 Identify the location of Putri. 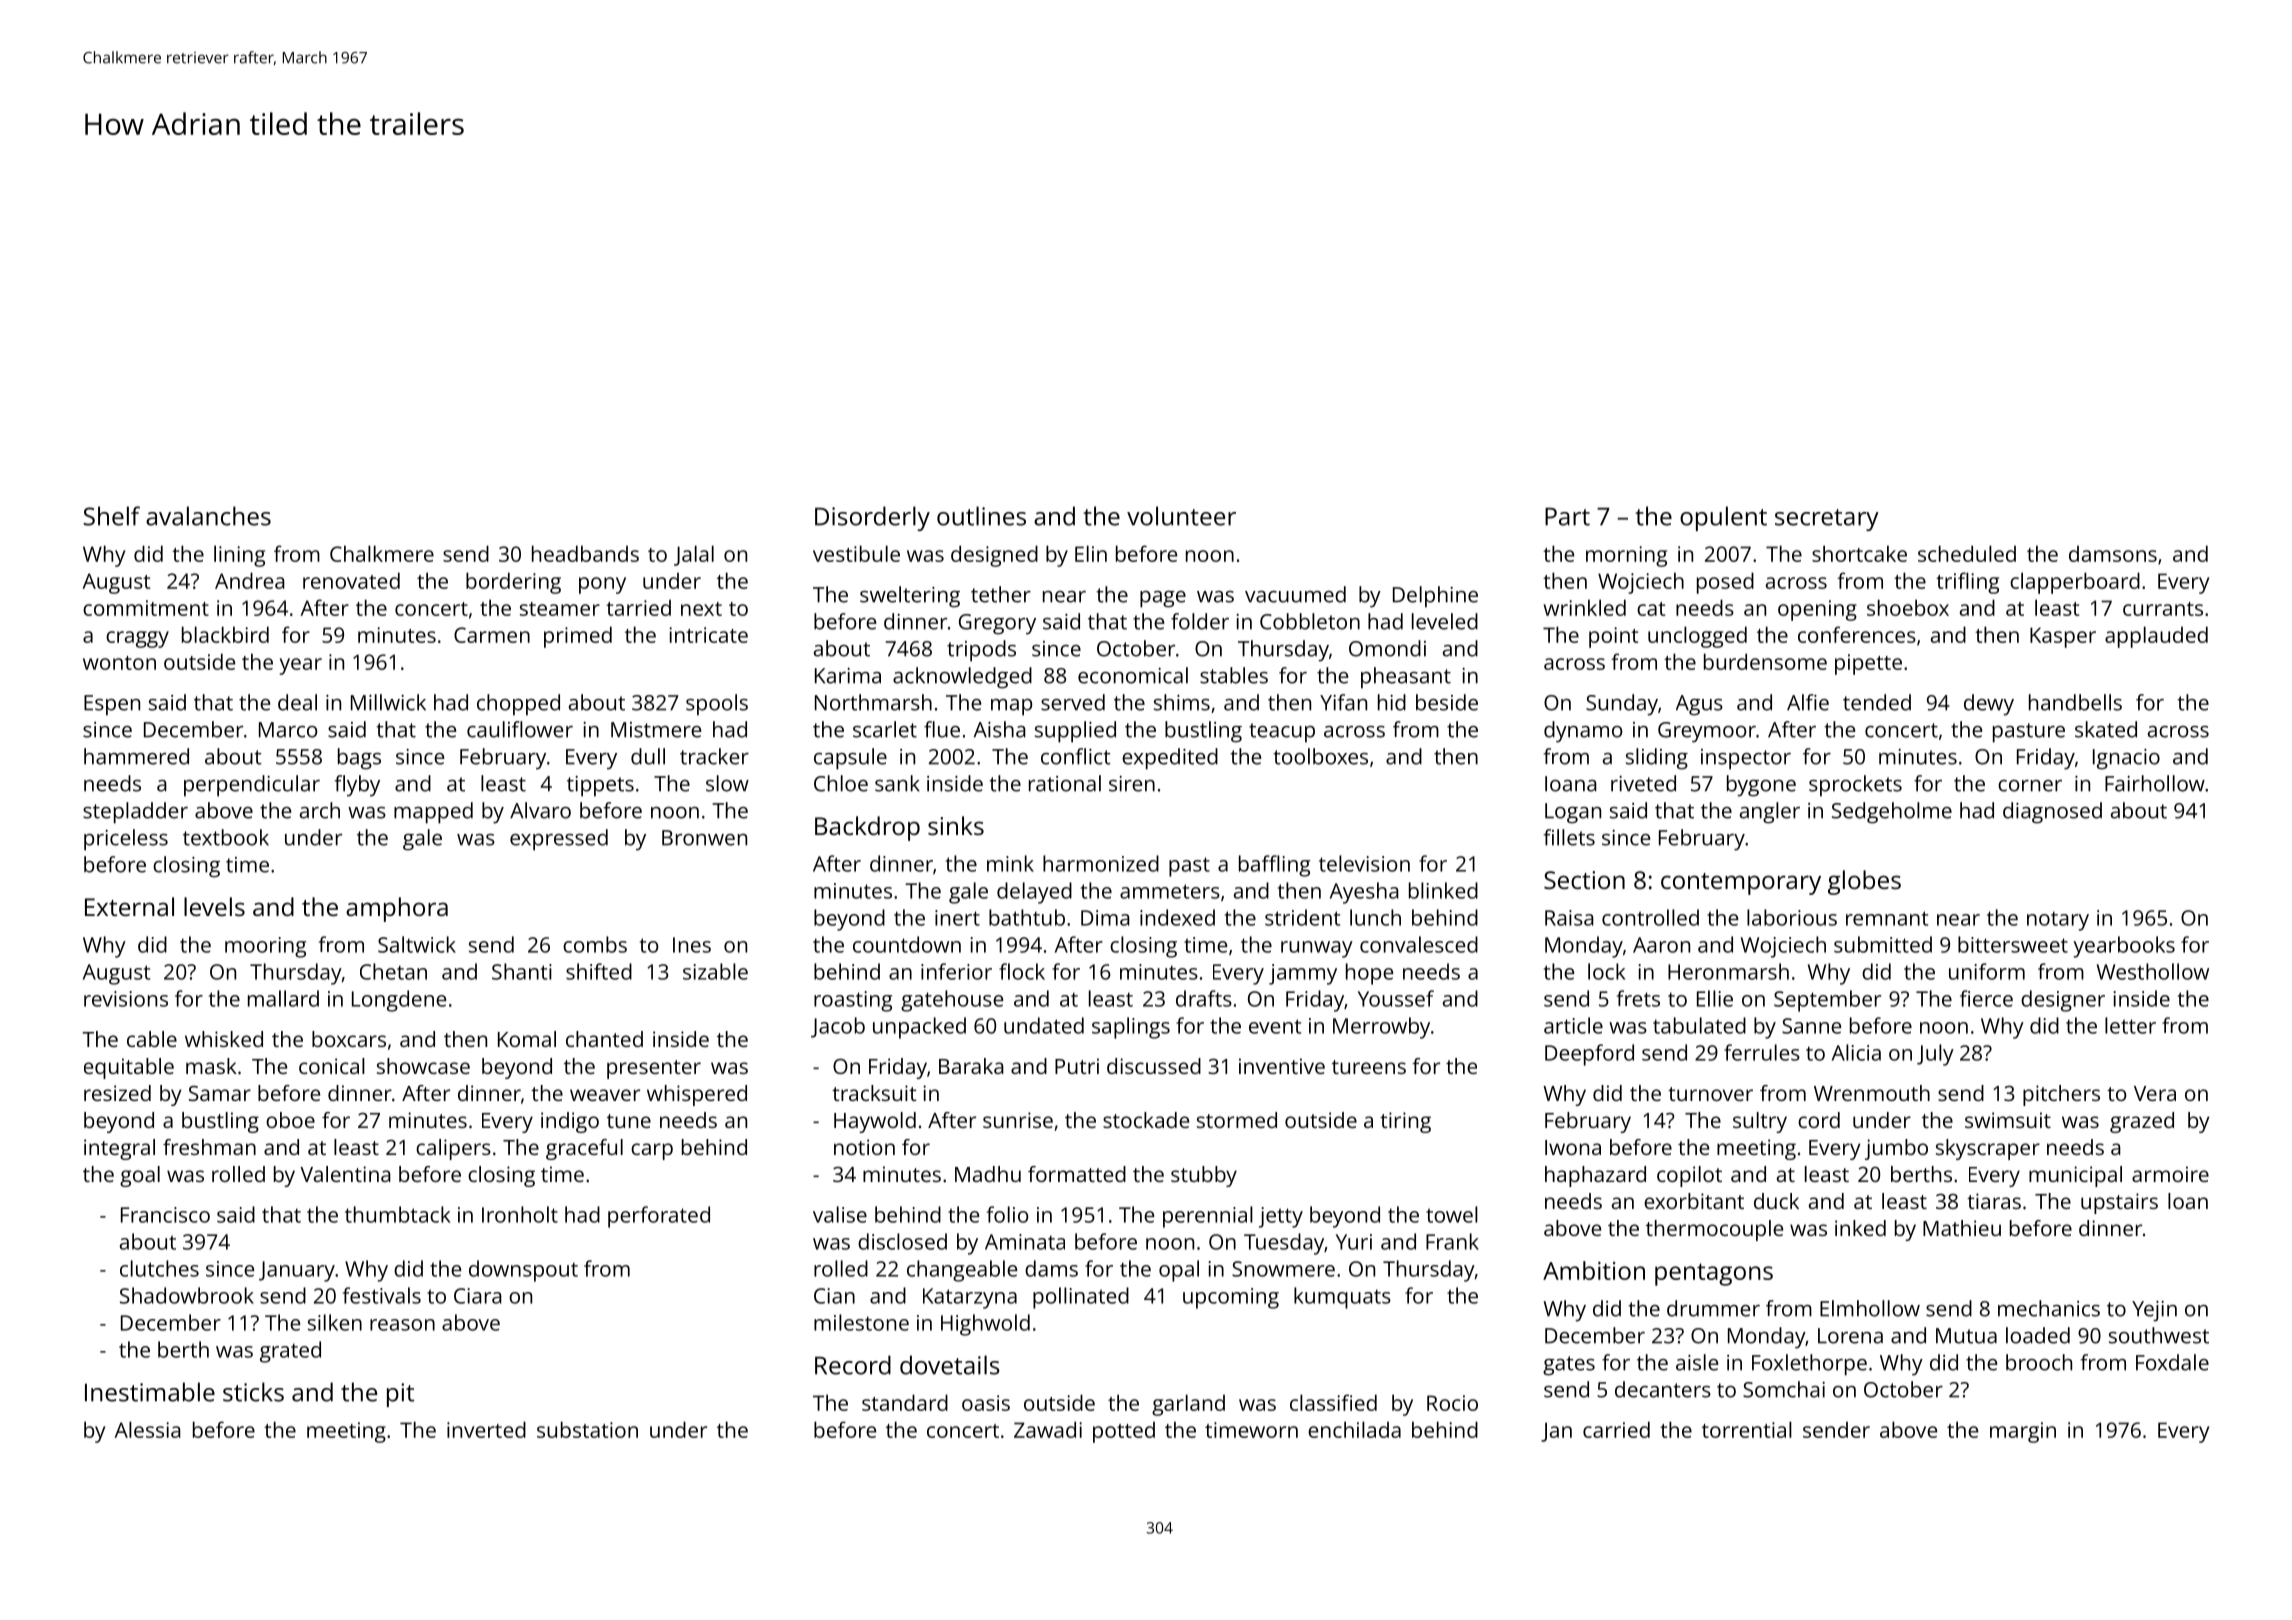
(1077, 1066).
